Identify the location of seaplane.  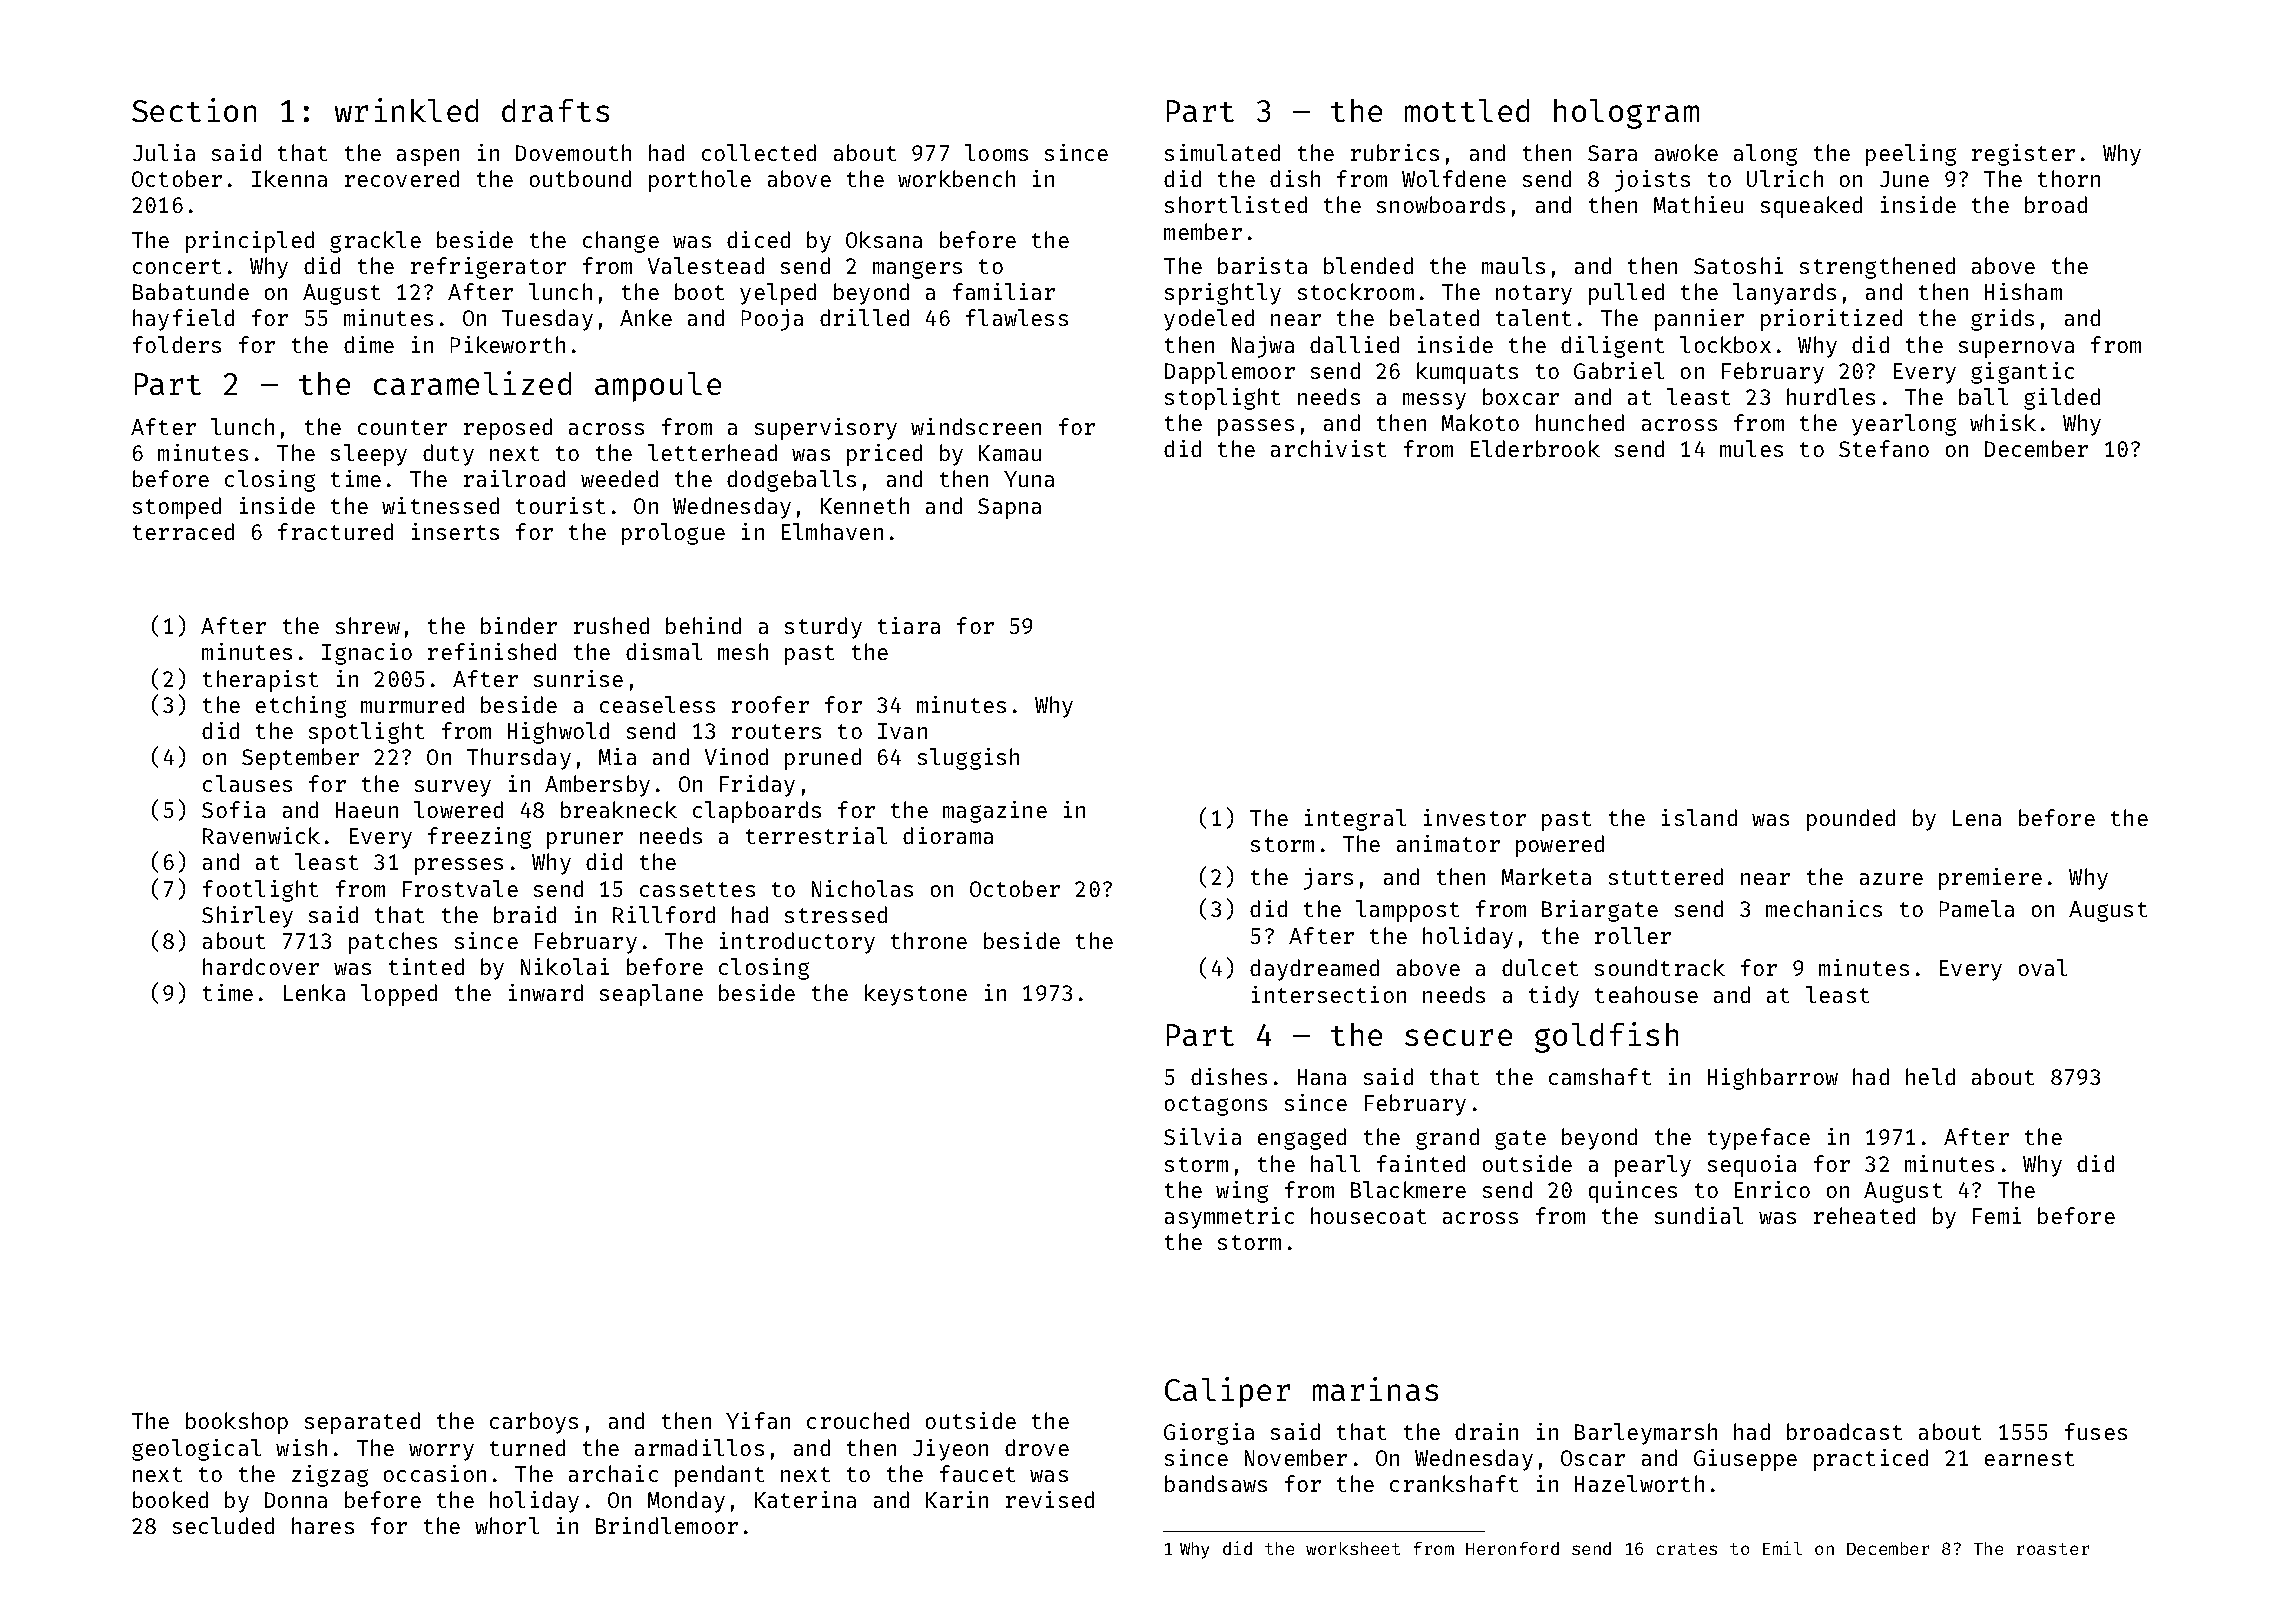
(651, 995).
